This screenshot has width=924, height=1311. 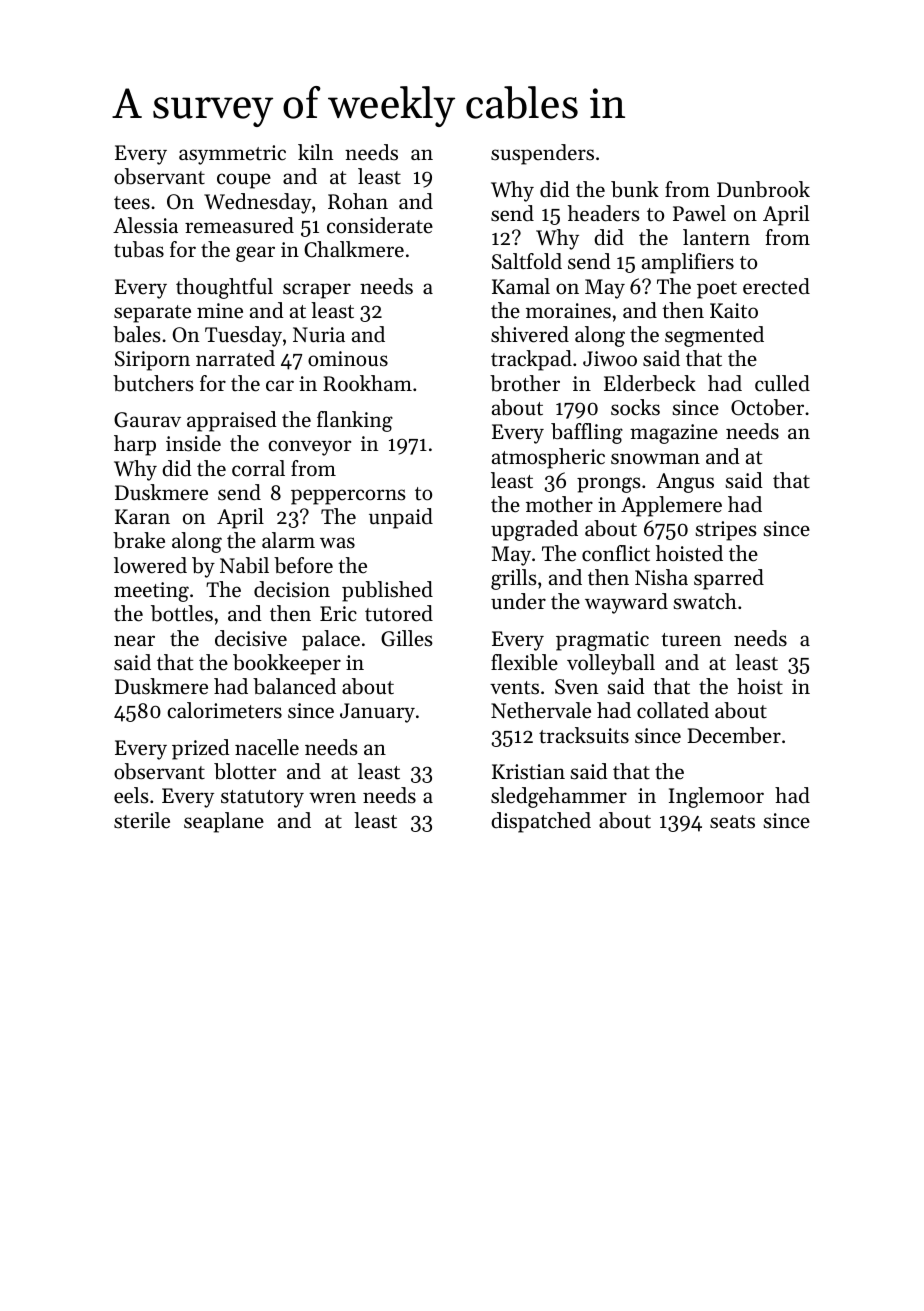 I want to click on poet, so click(x=717, y=290).
